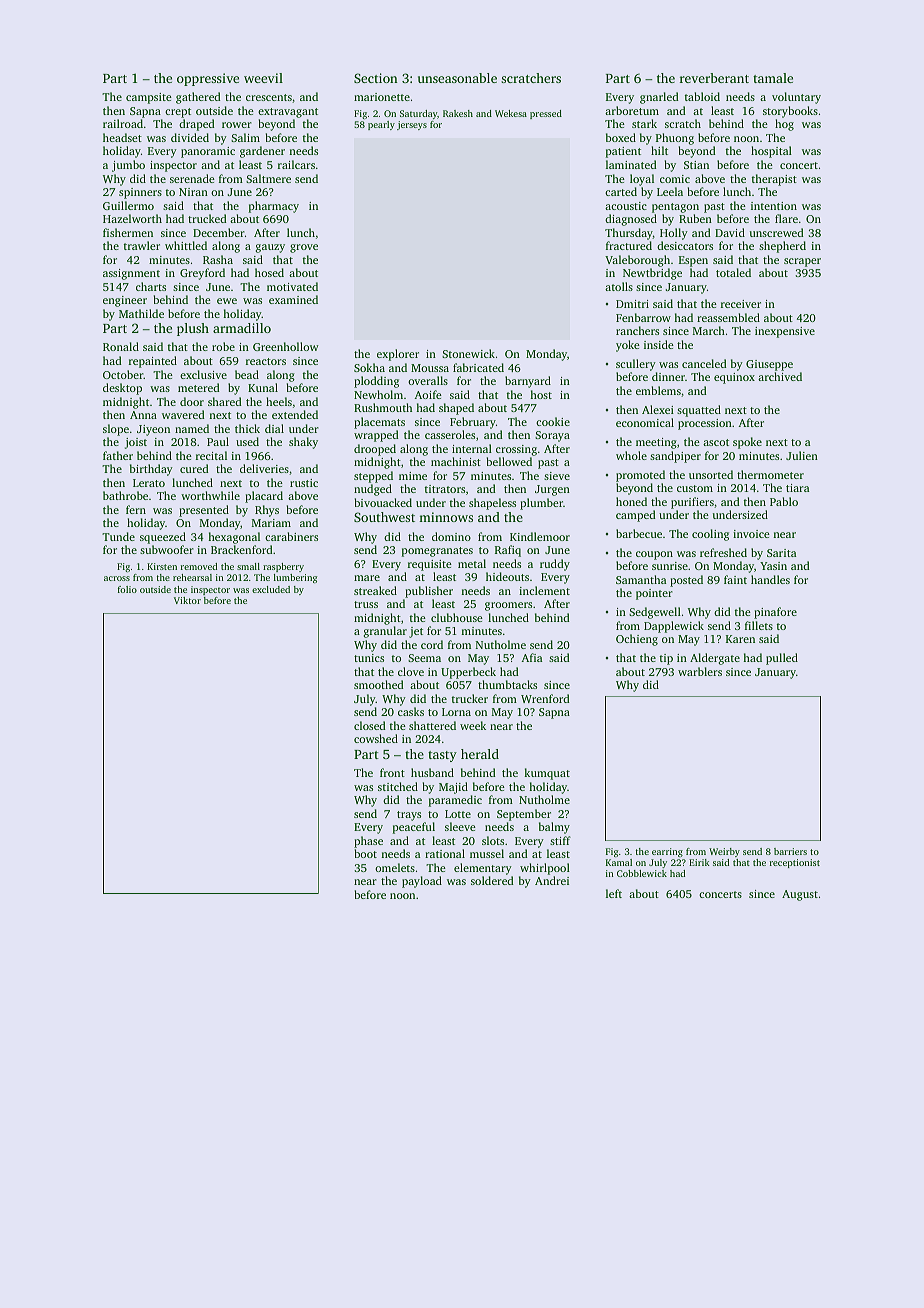 Image resolution: width=924 pixels, height=1308 pixels. I want to click on closed, so click(369, 725).
